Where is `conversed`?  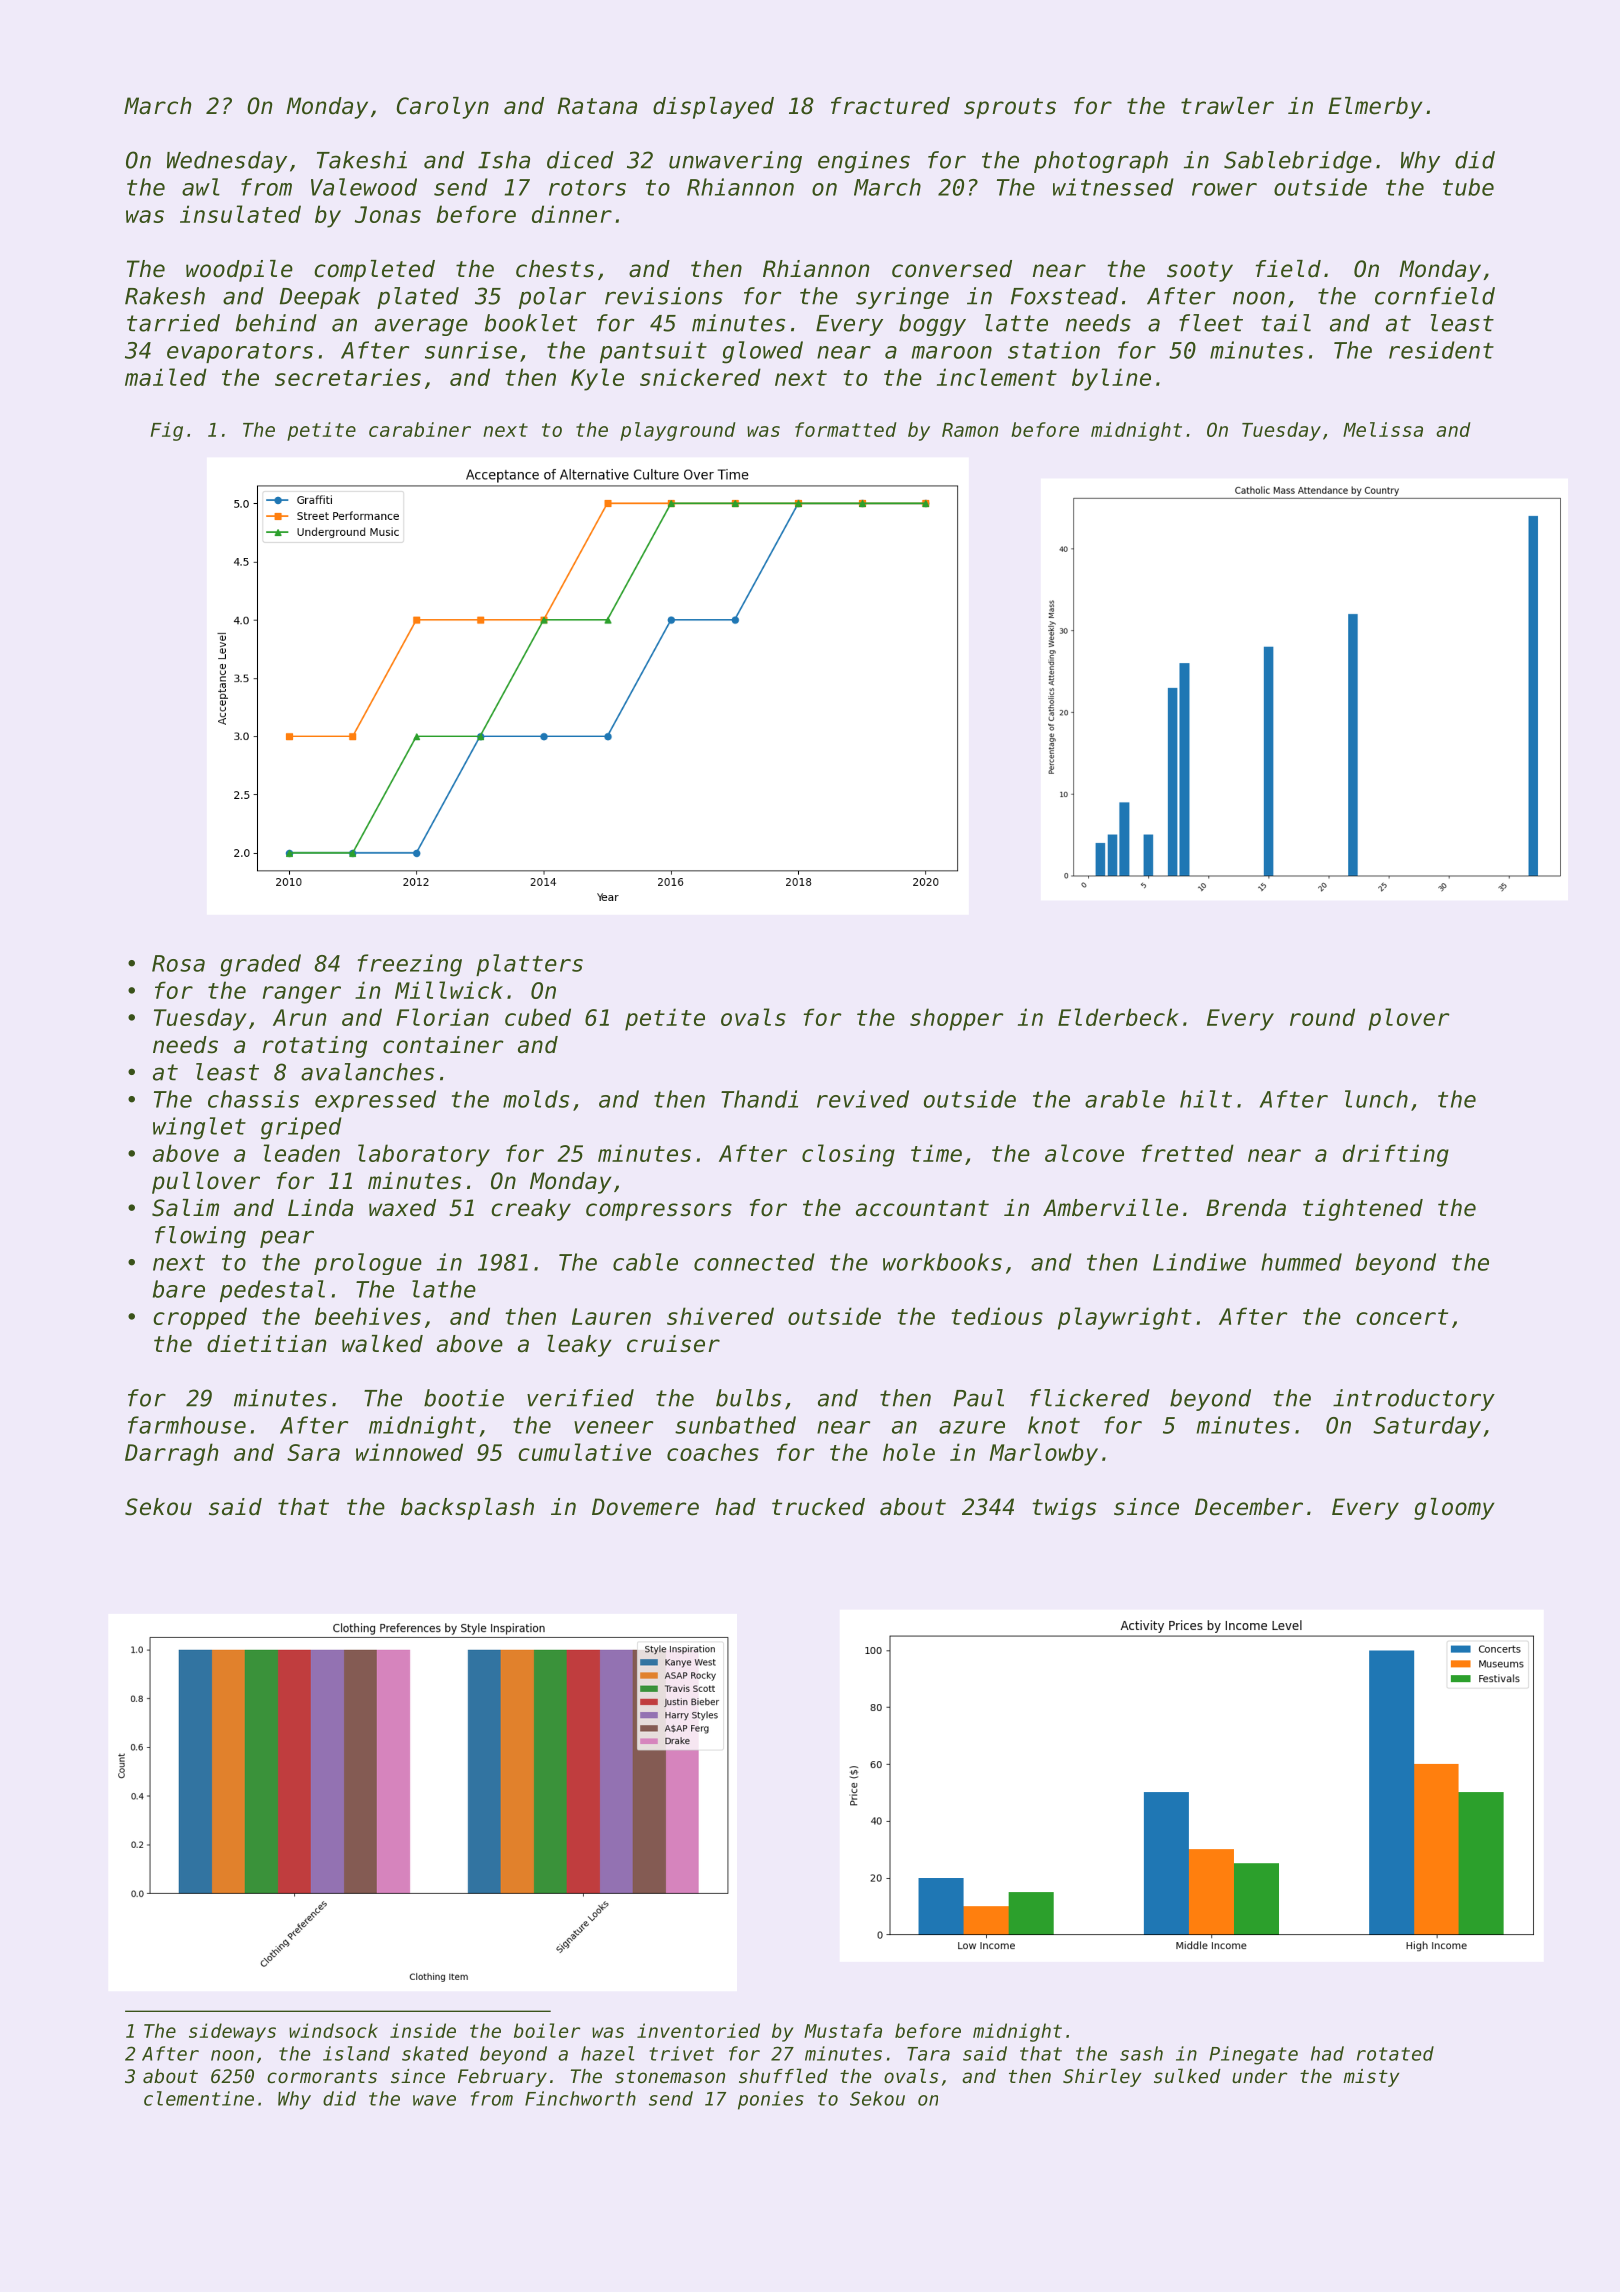 conversed is located at coordinates (952, 269).
